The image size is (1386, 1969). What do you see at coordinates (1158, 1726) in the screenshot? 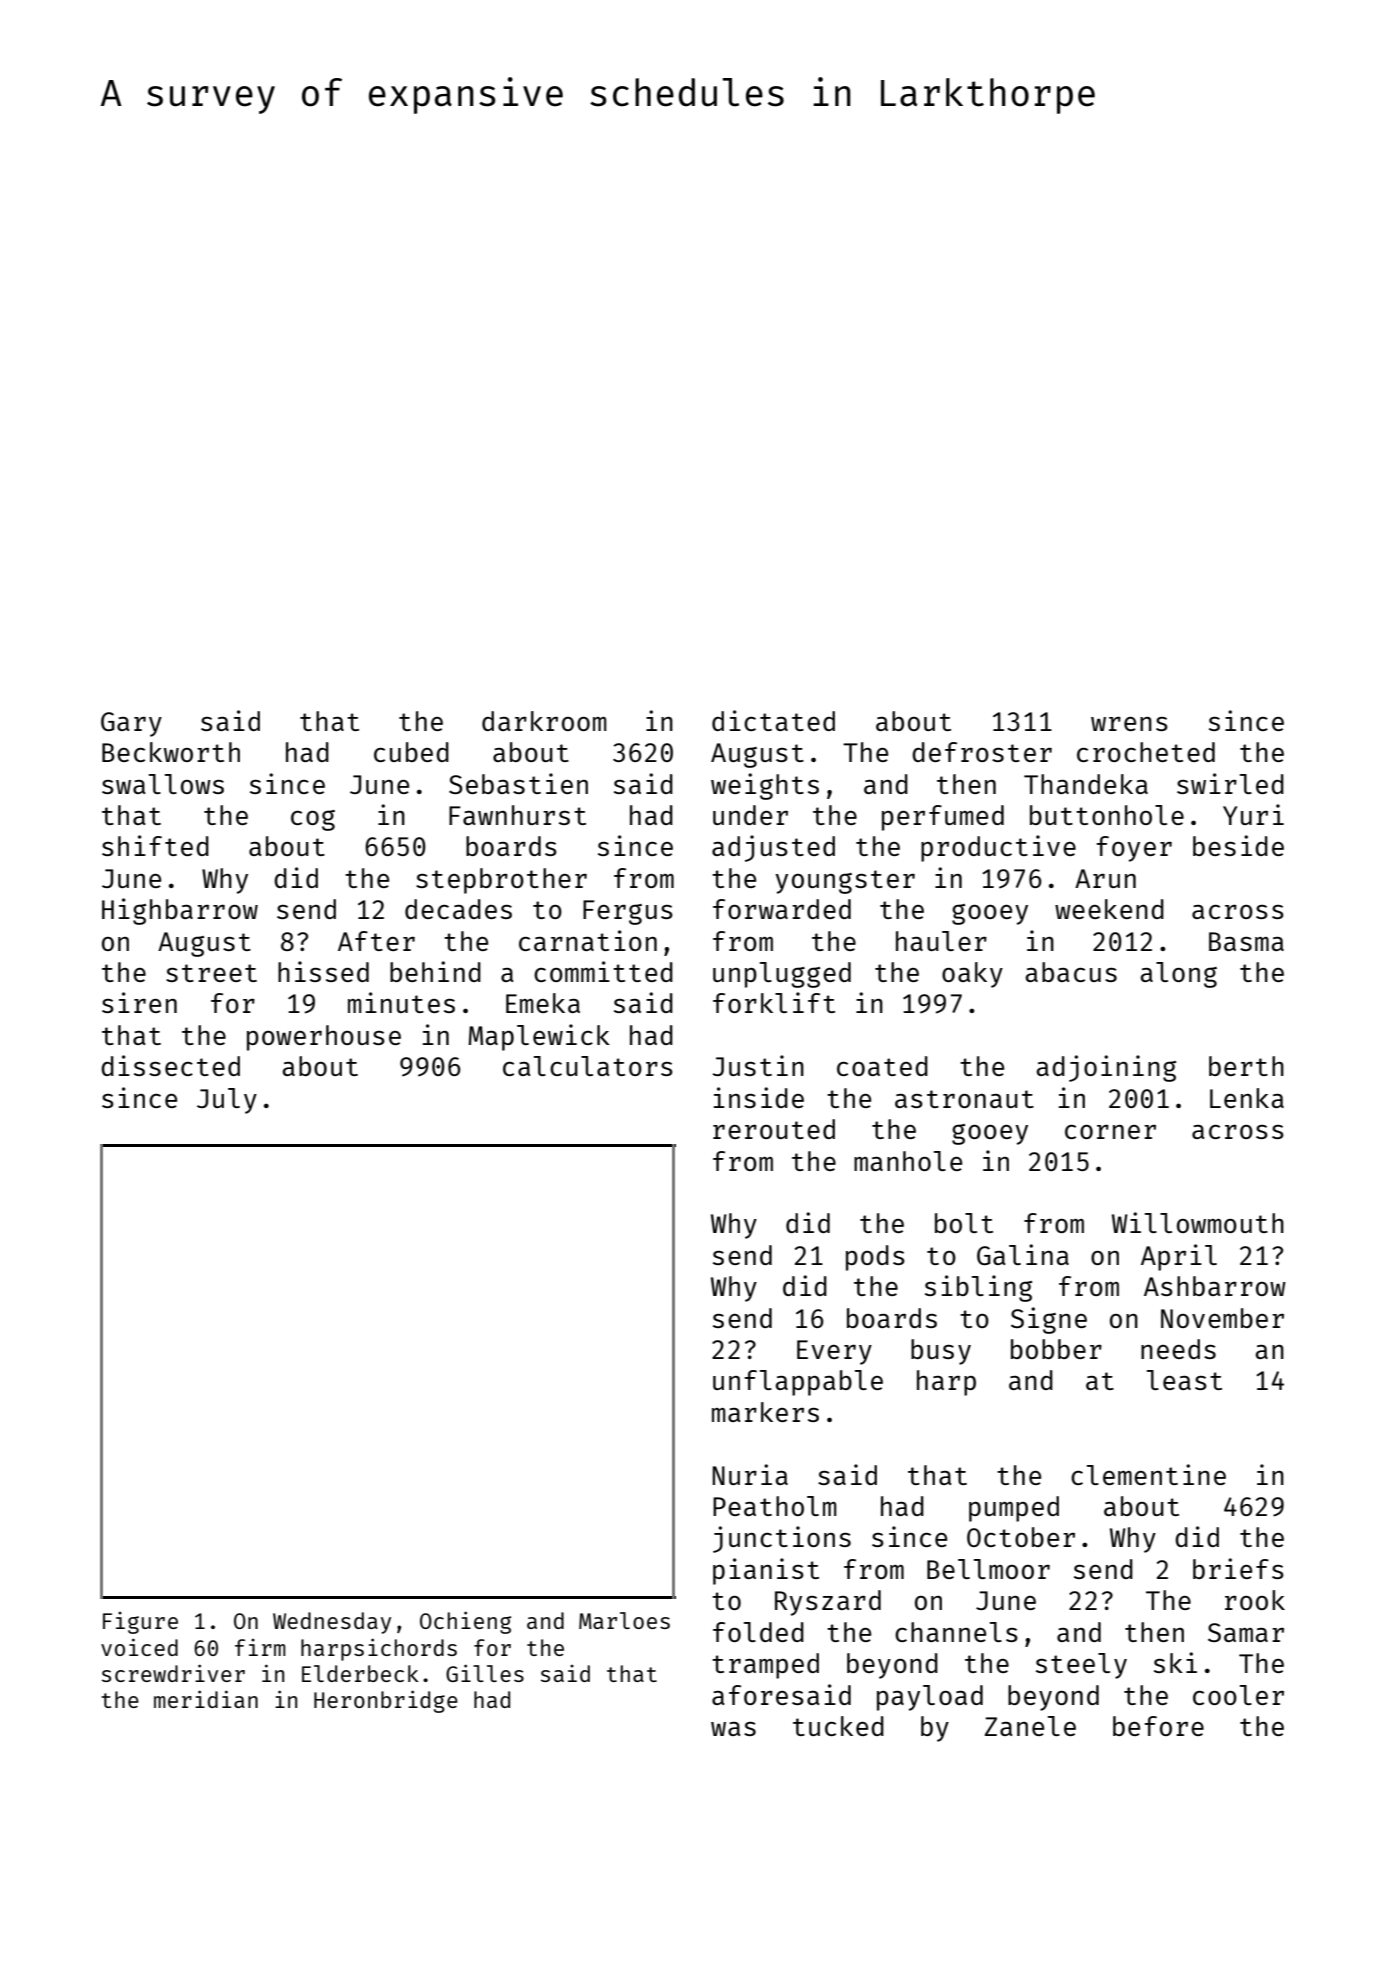
I see `before` at bounding box center [1158, 1726].
